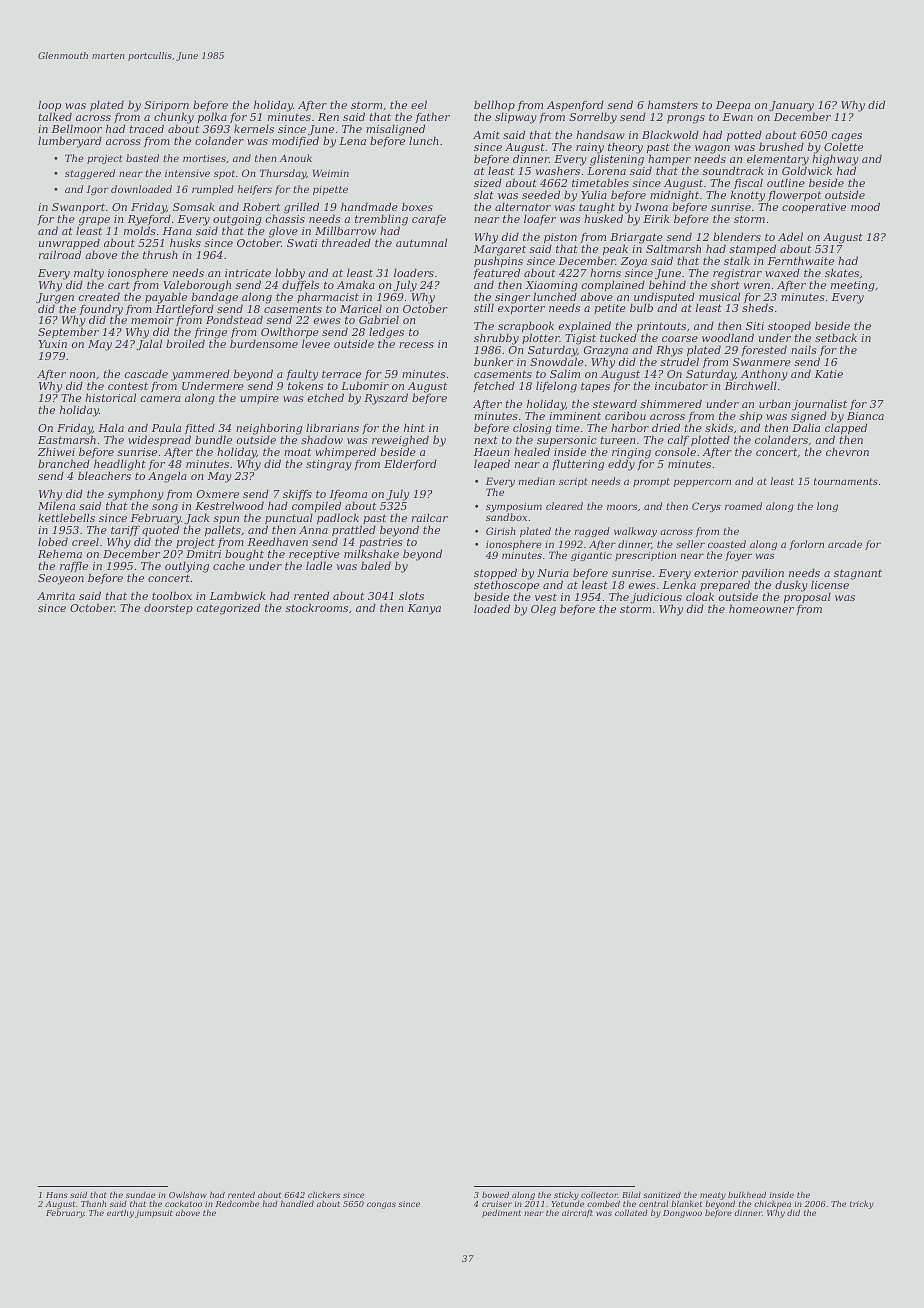 The width and height of the page is (924, 1308). Describe the element at coordinates (862, 1204) in the page. I see `tricky` at that location.
